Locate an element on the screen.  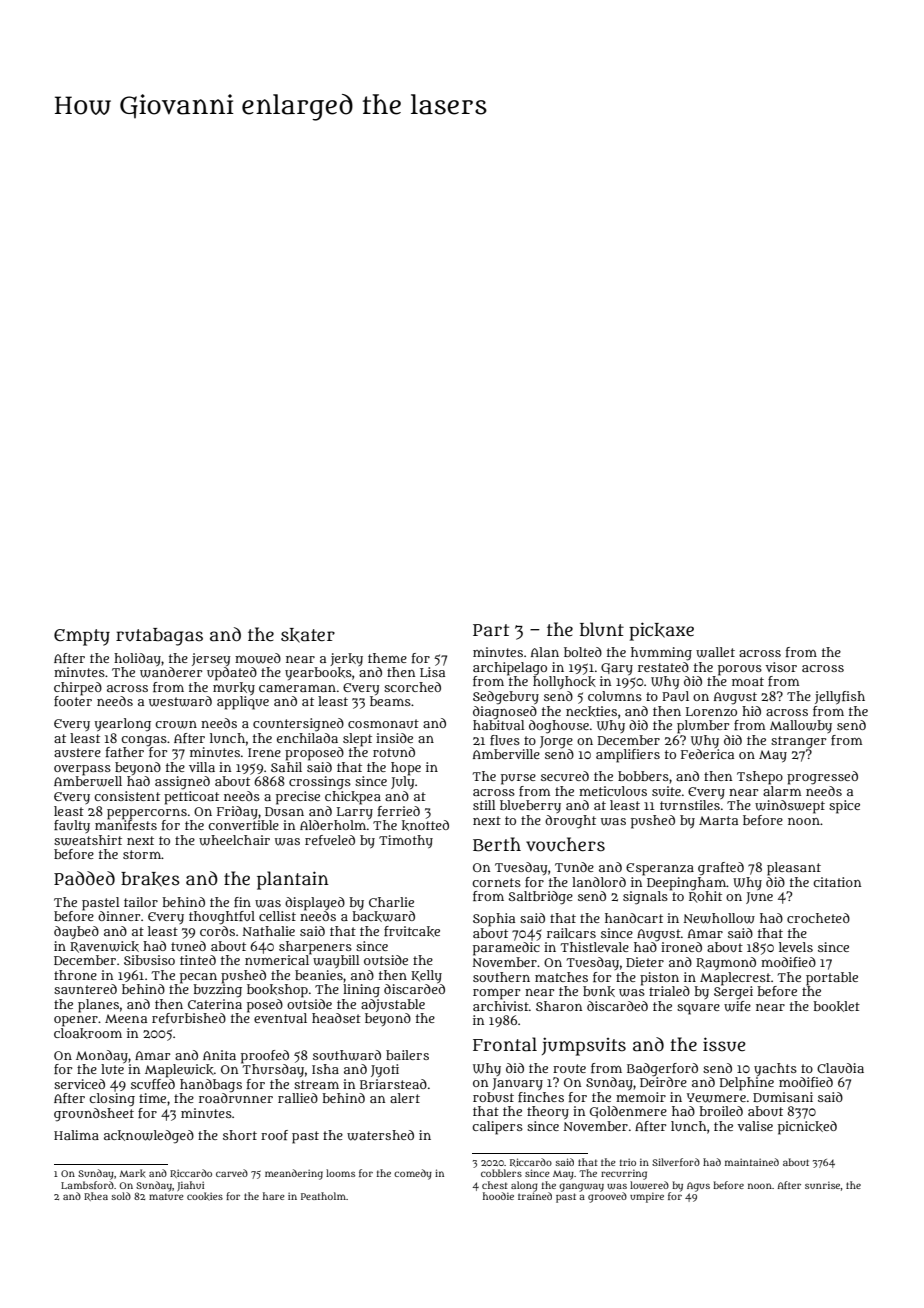
looms is located at coordinates (340, 1173).
